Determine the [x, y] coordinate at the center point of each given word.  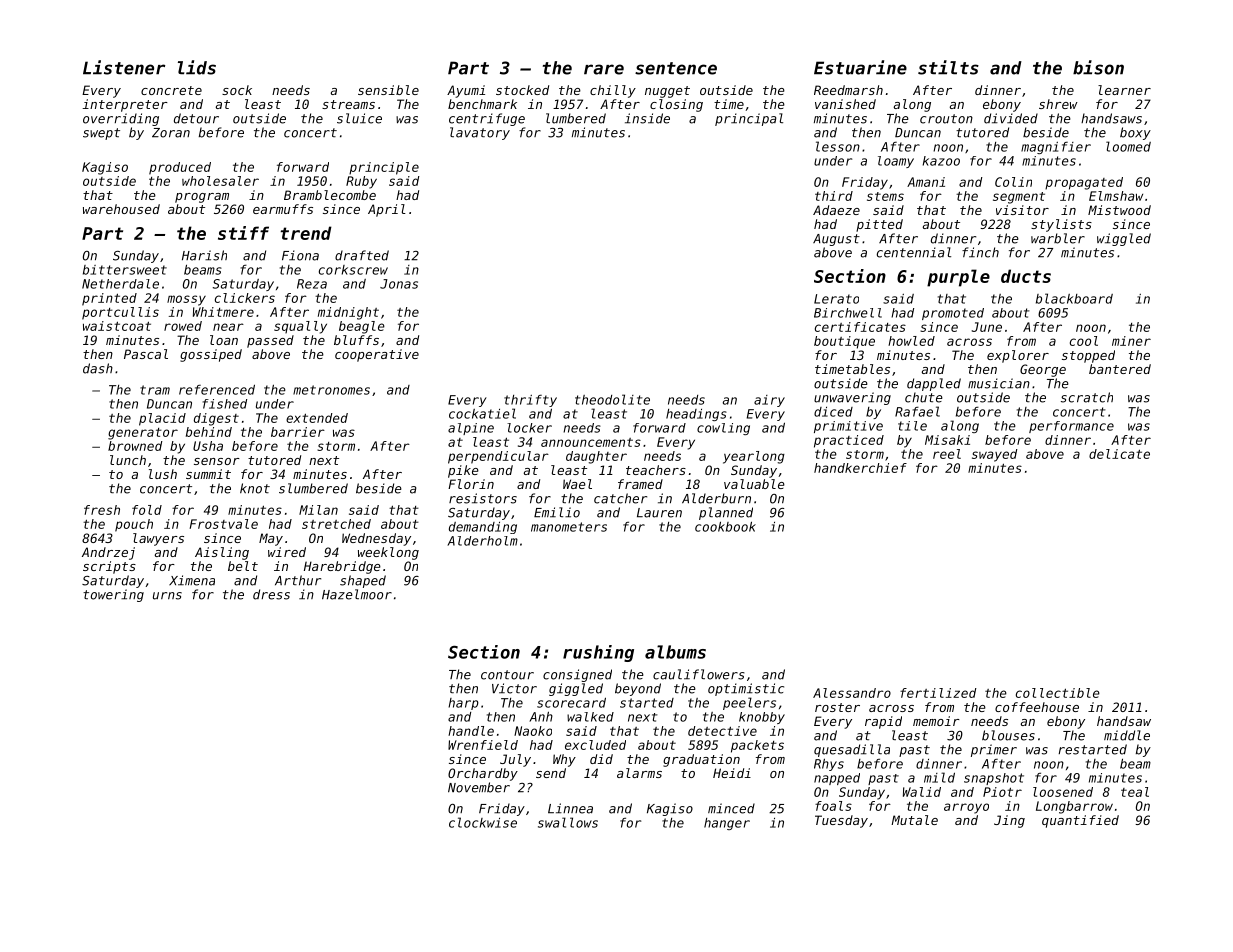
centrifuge [487, 119]
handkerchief [860, 468]
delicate [1119, 454]
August [836, 240]
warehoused [121, 209]
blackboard [1074, 298]
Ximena [192, 580]
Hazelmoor [357, 594]
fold [147, 510]
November [479, 787]
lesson [838, 146]
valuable [754, 484]
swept [101, 134]
